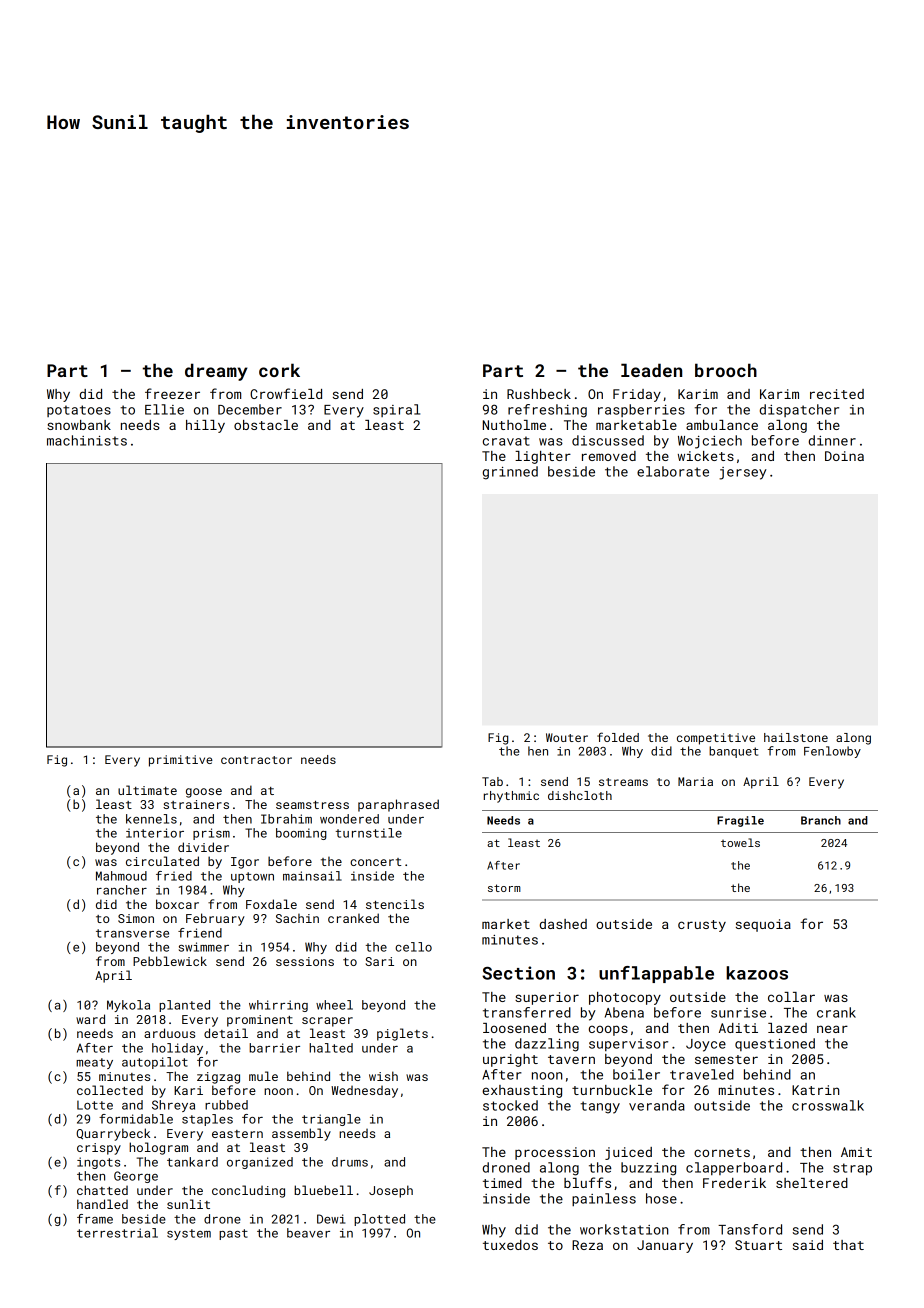  I want to click on folded, so click(618, 737).
